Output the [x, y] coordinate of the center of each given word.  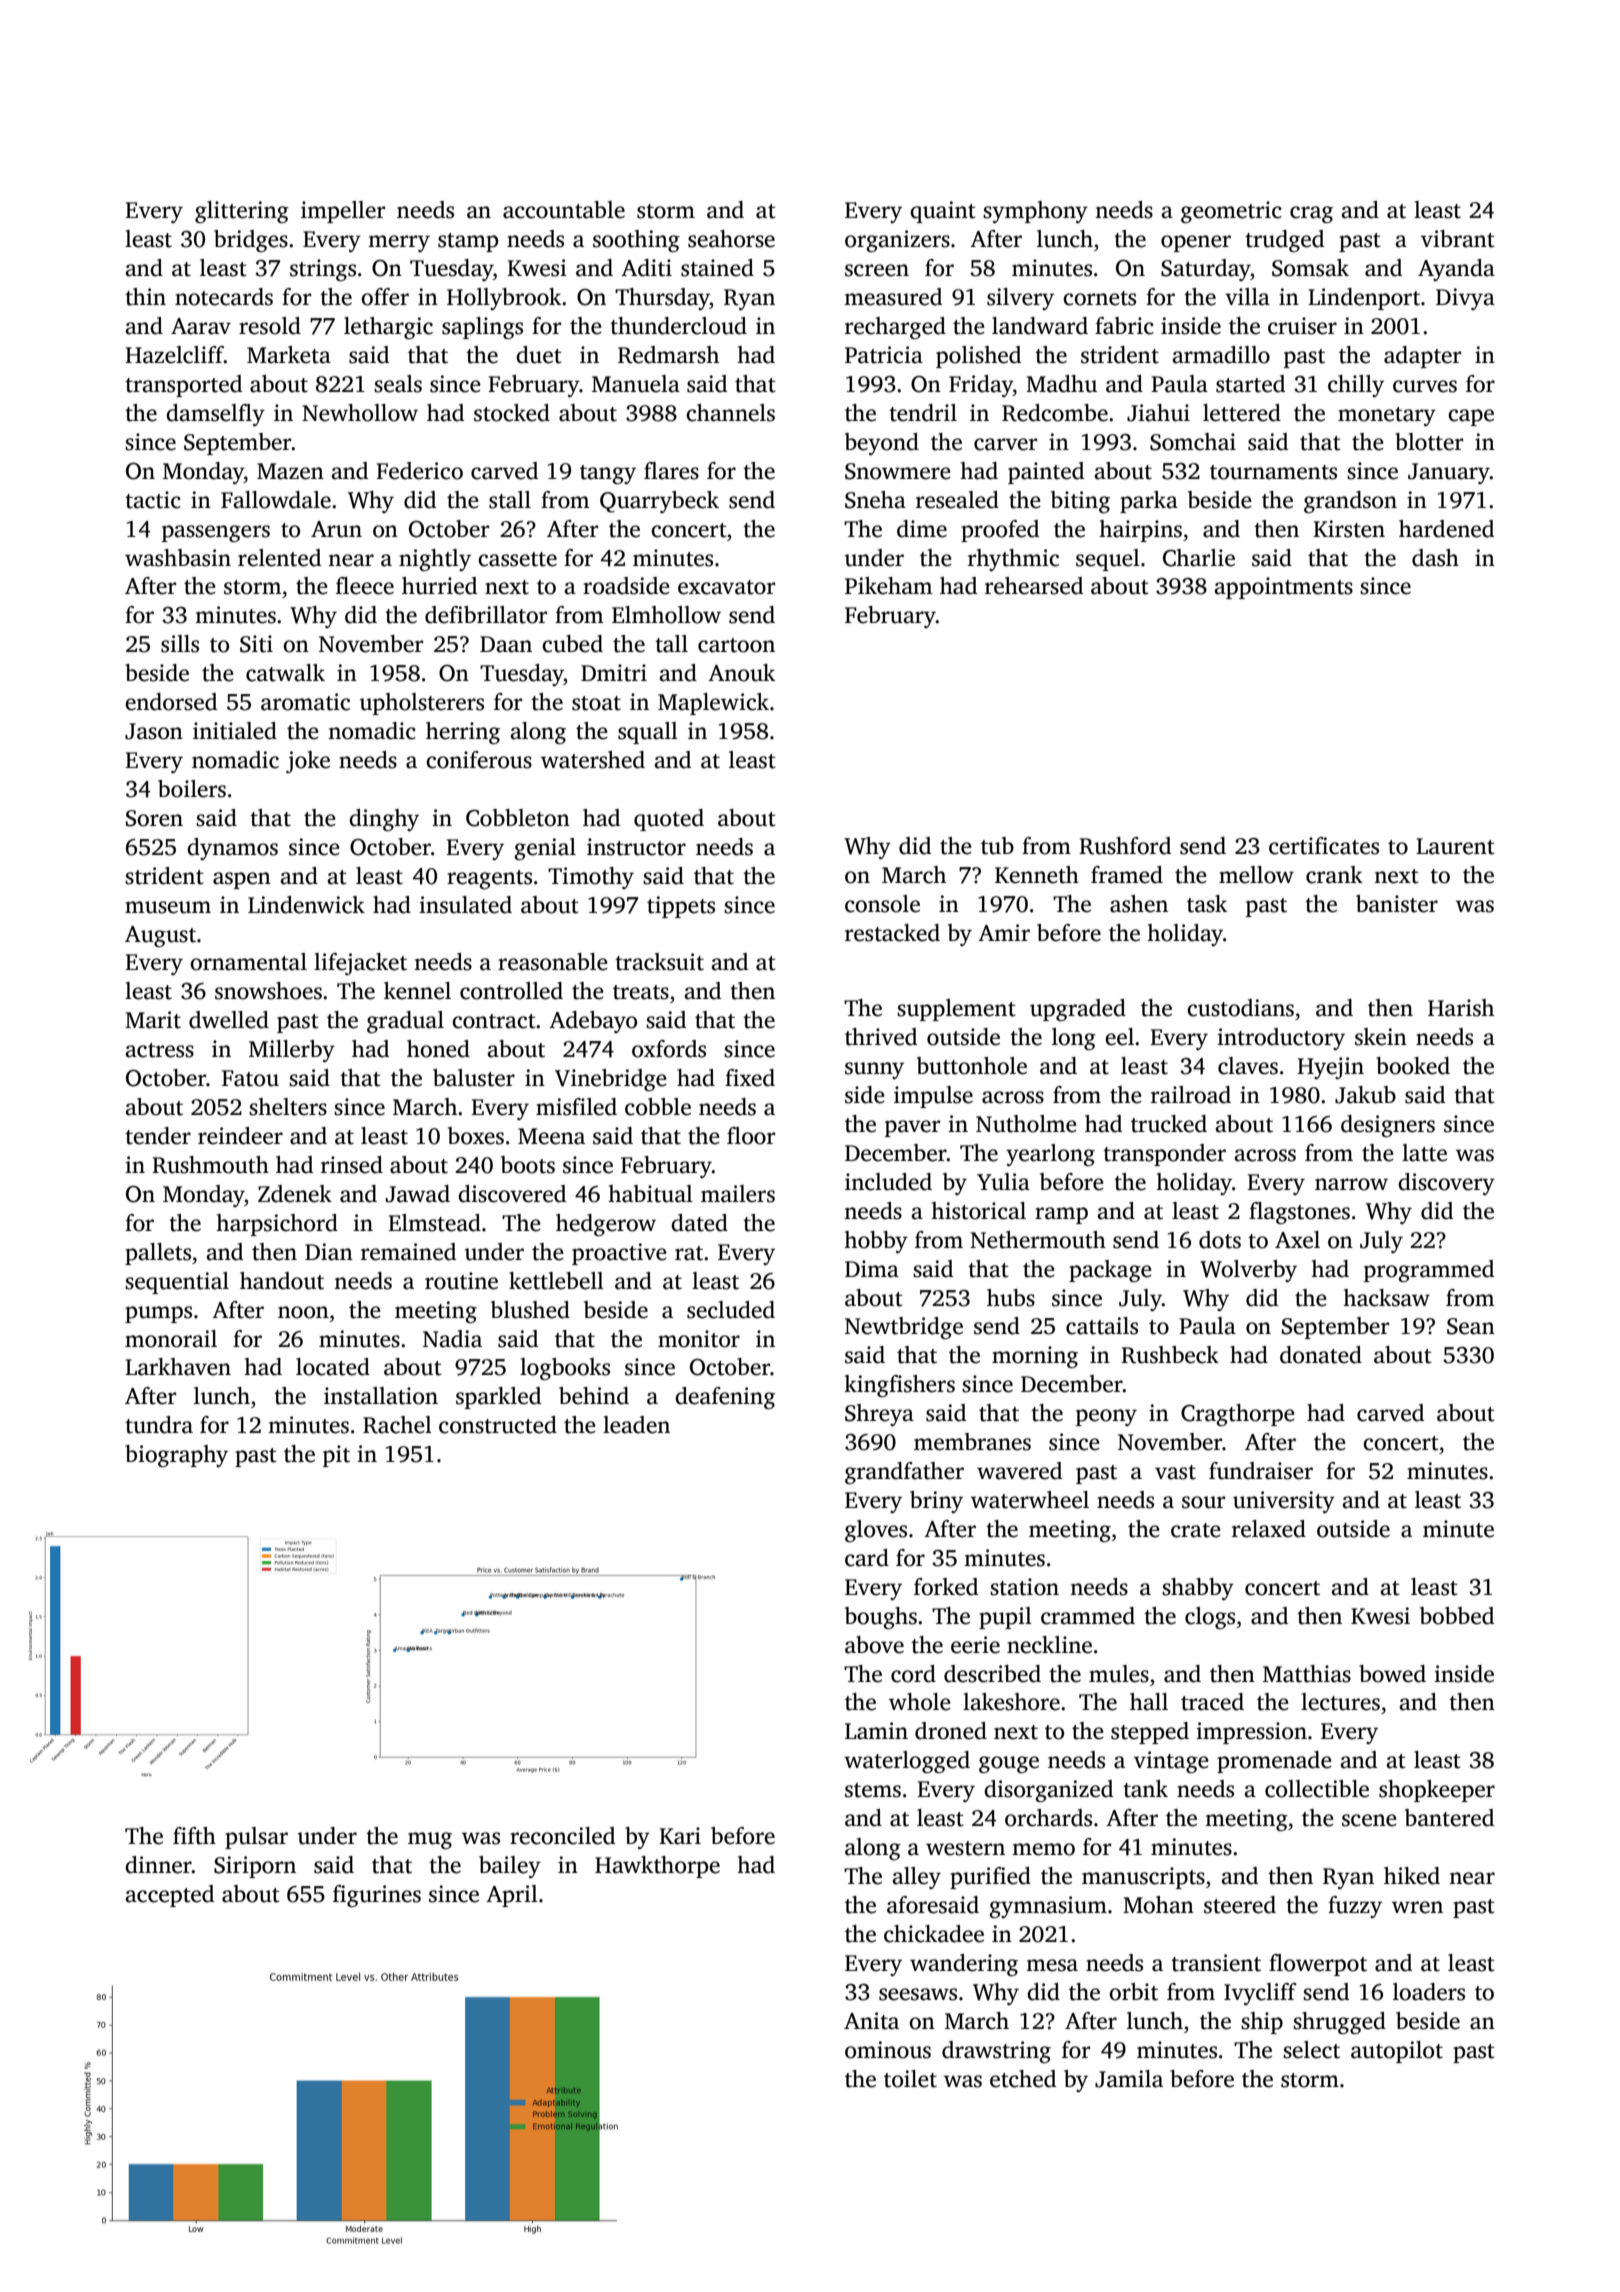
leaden [636, 1425]
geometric [1231, 212]
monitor [699, 1339]
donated [1321, 1355]
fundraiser [1261, 1471]
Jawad [418, 1194]
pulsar [256, 1838]
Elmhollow [666, 615]
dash [1435, 558]
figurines [377, 1896]
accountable [564, 210]
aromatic [305, 702]
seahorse [731, 239]
